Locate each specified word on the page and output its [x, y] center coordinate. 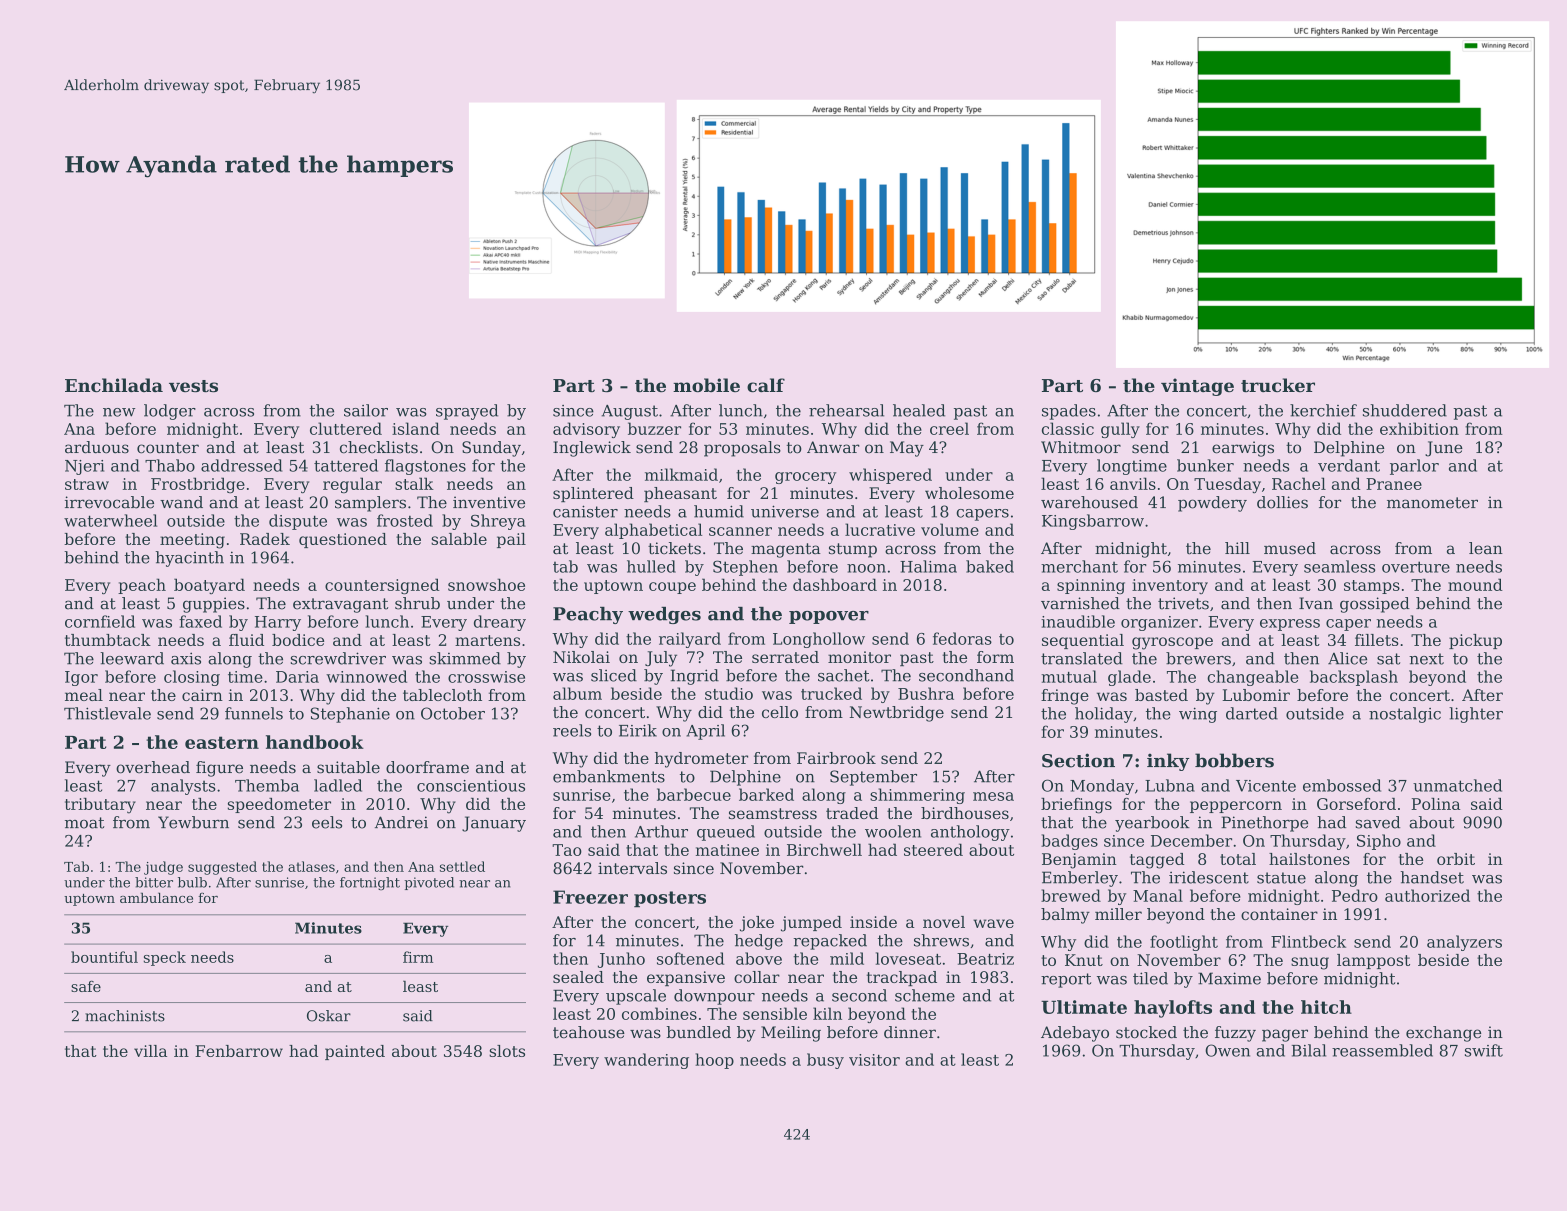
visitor [874, 1060]
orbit [1456, 859]
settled [462, 866]
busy [825, 1061]
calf [766, 385]
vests [193, 386]
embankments [609, 776]
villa [150, 1051]
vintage [1197, 387]
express [1290, 625]
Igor [81, 678]
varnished [1080, 603]
